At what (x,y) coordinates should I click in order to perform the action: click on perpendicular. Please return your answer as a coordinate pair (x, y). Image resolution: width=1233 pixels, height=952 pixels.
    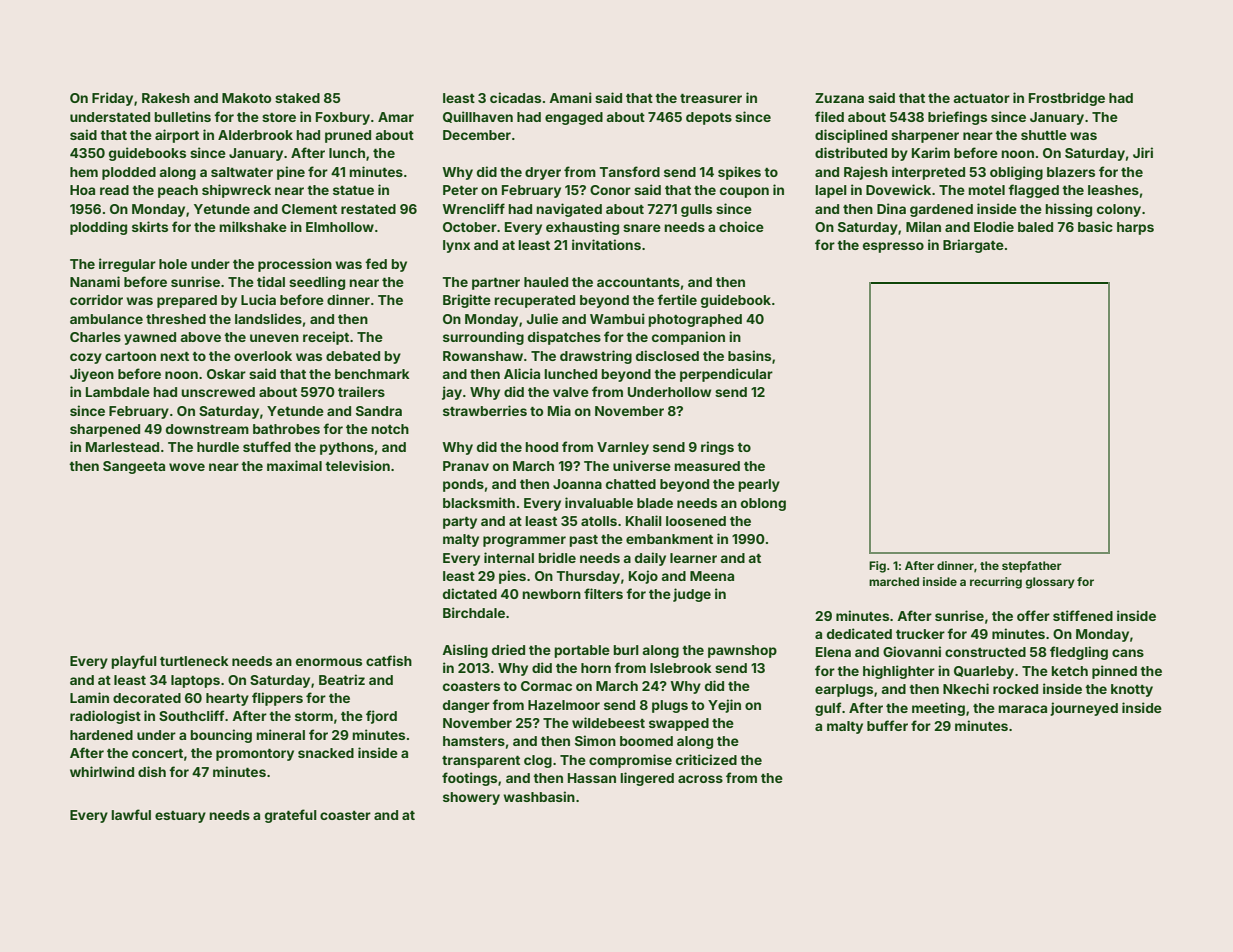
    Looking at the image, I should click on (726, 375).
